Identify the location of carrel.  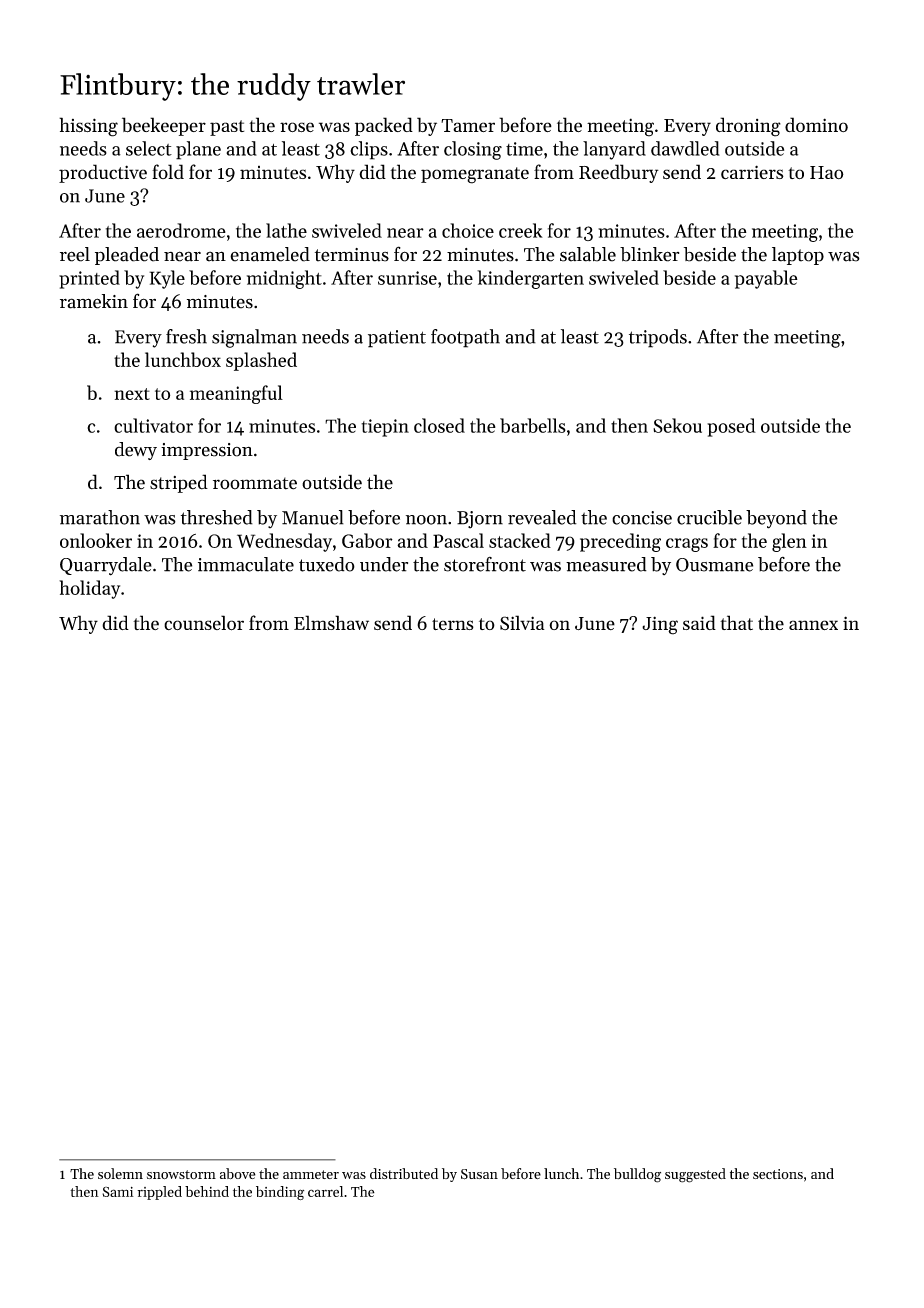
(325, 1191).
